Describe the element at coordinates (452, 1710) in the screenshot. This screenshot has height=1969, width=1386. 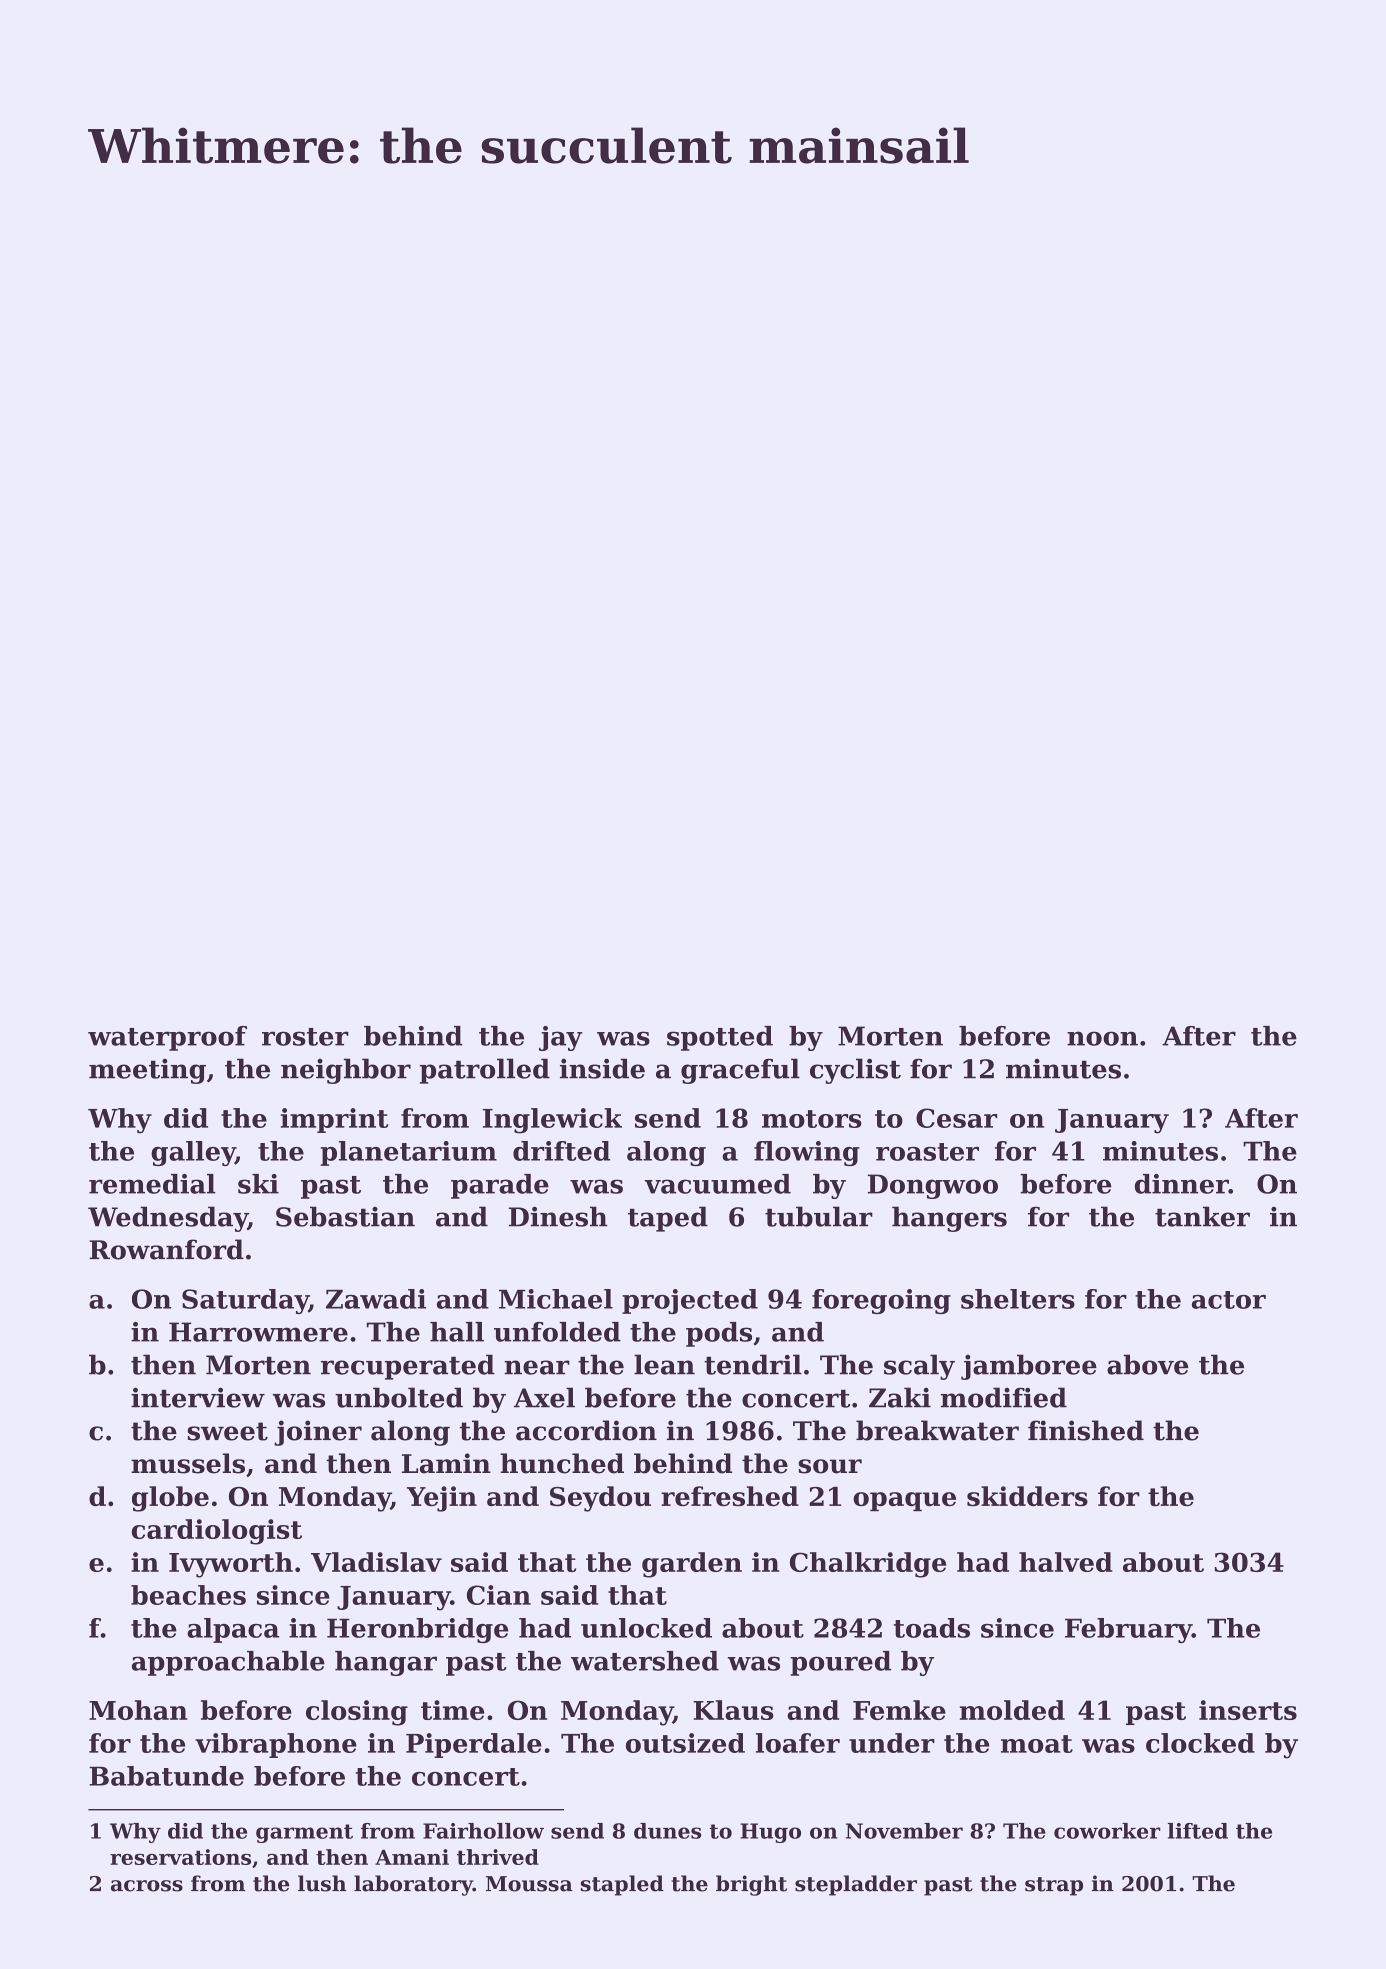
I see `time` at that location.
